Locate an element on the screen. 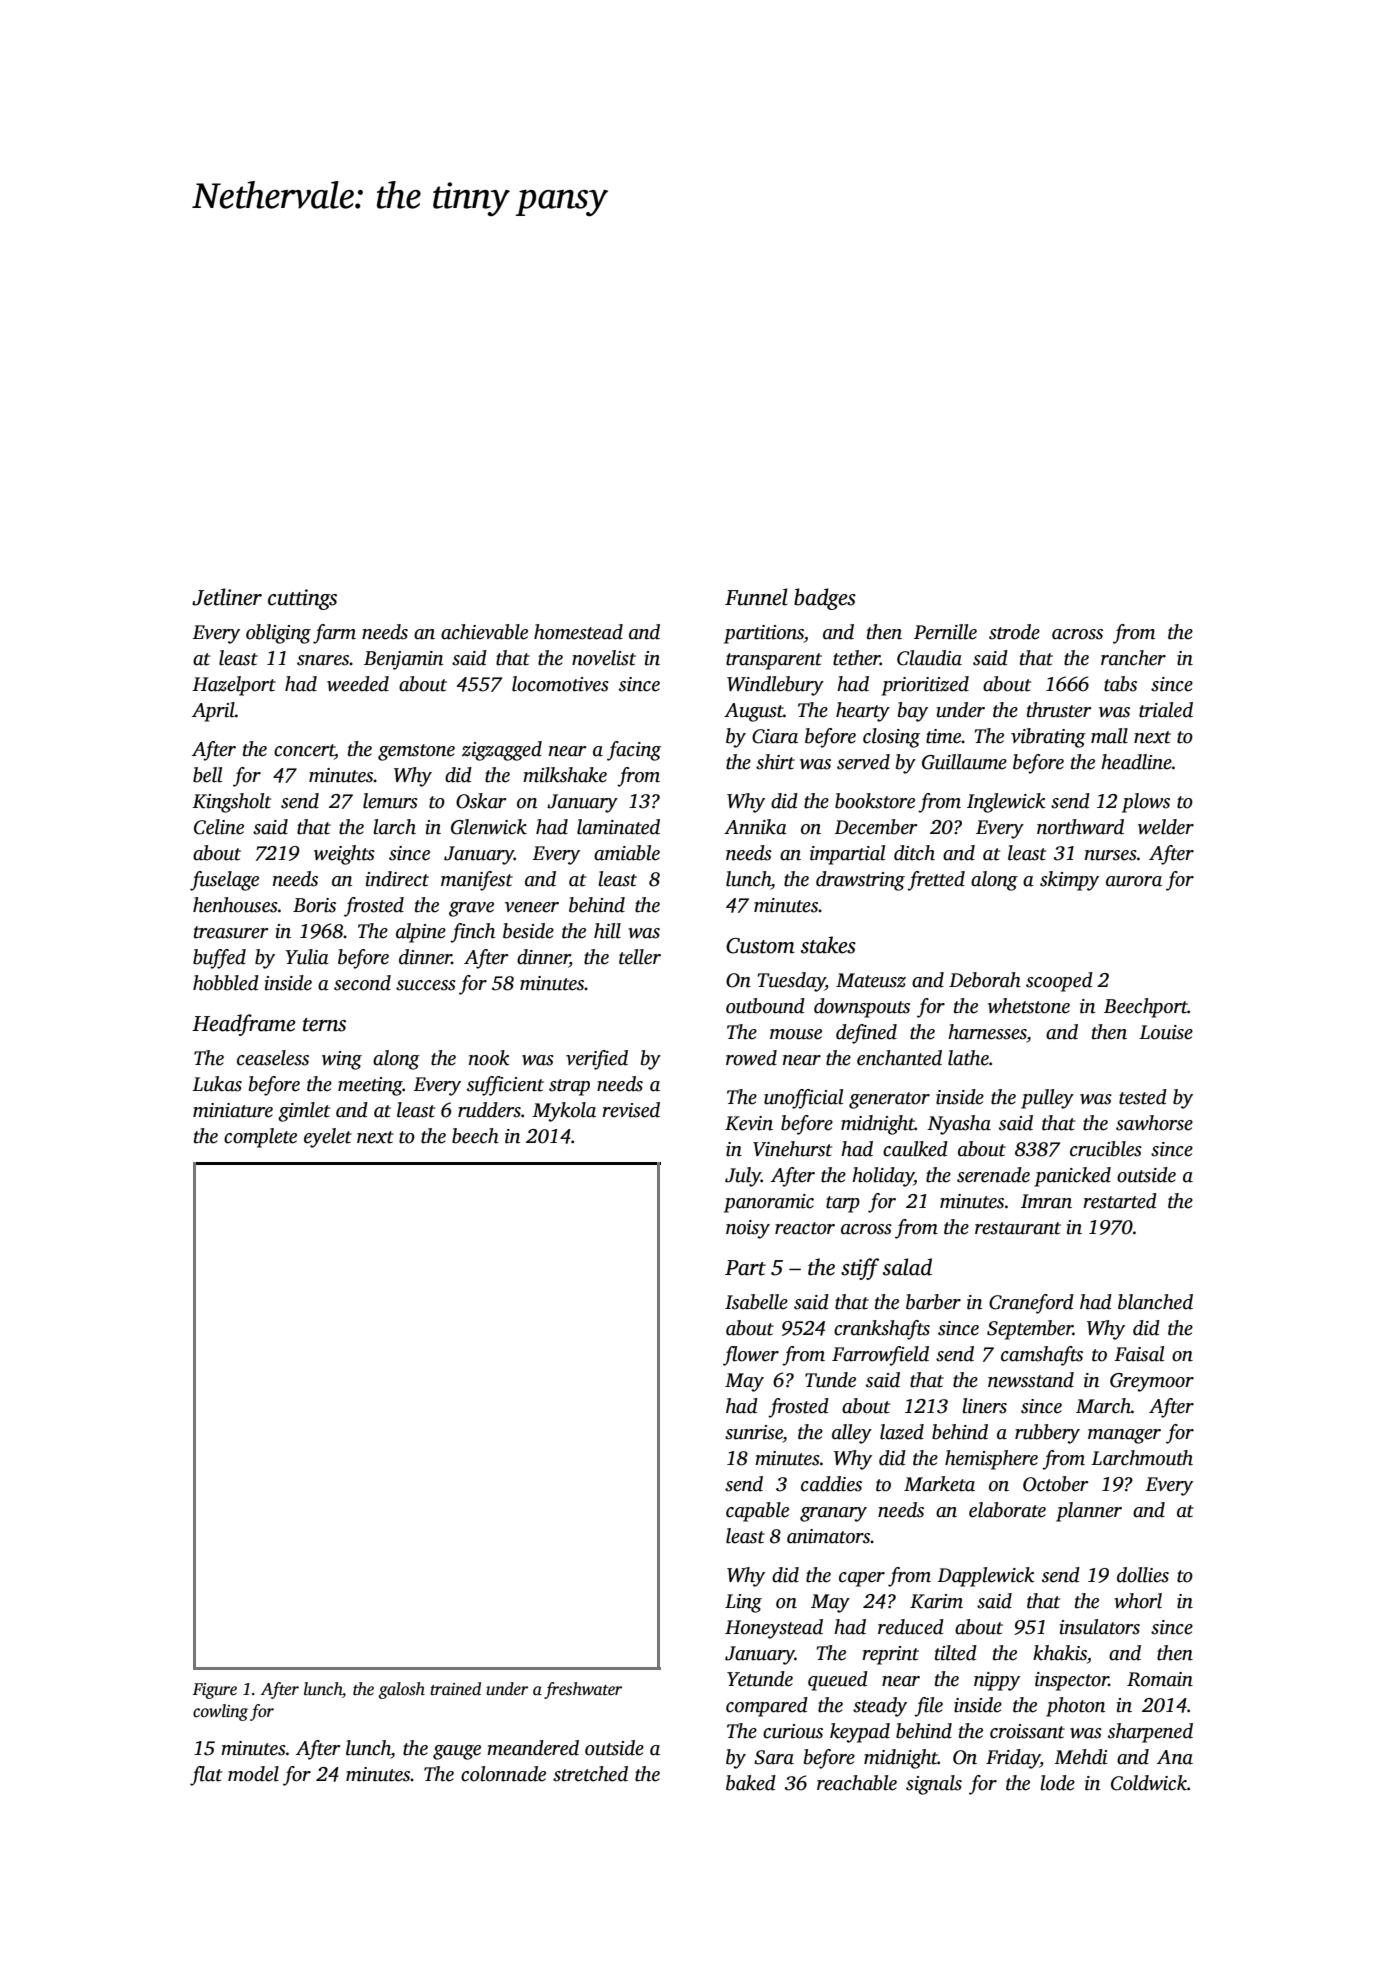 This screenshot has width=1386, height=1969. flower is located at coordinates (751, 1356).
